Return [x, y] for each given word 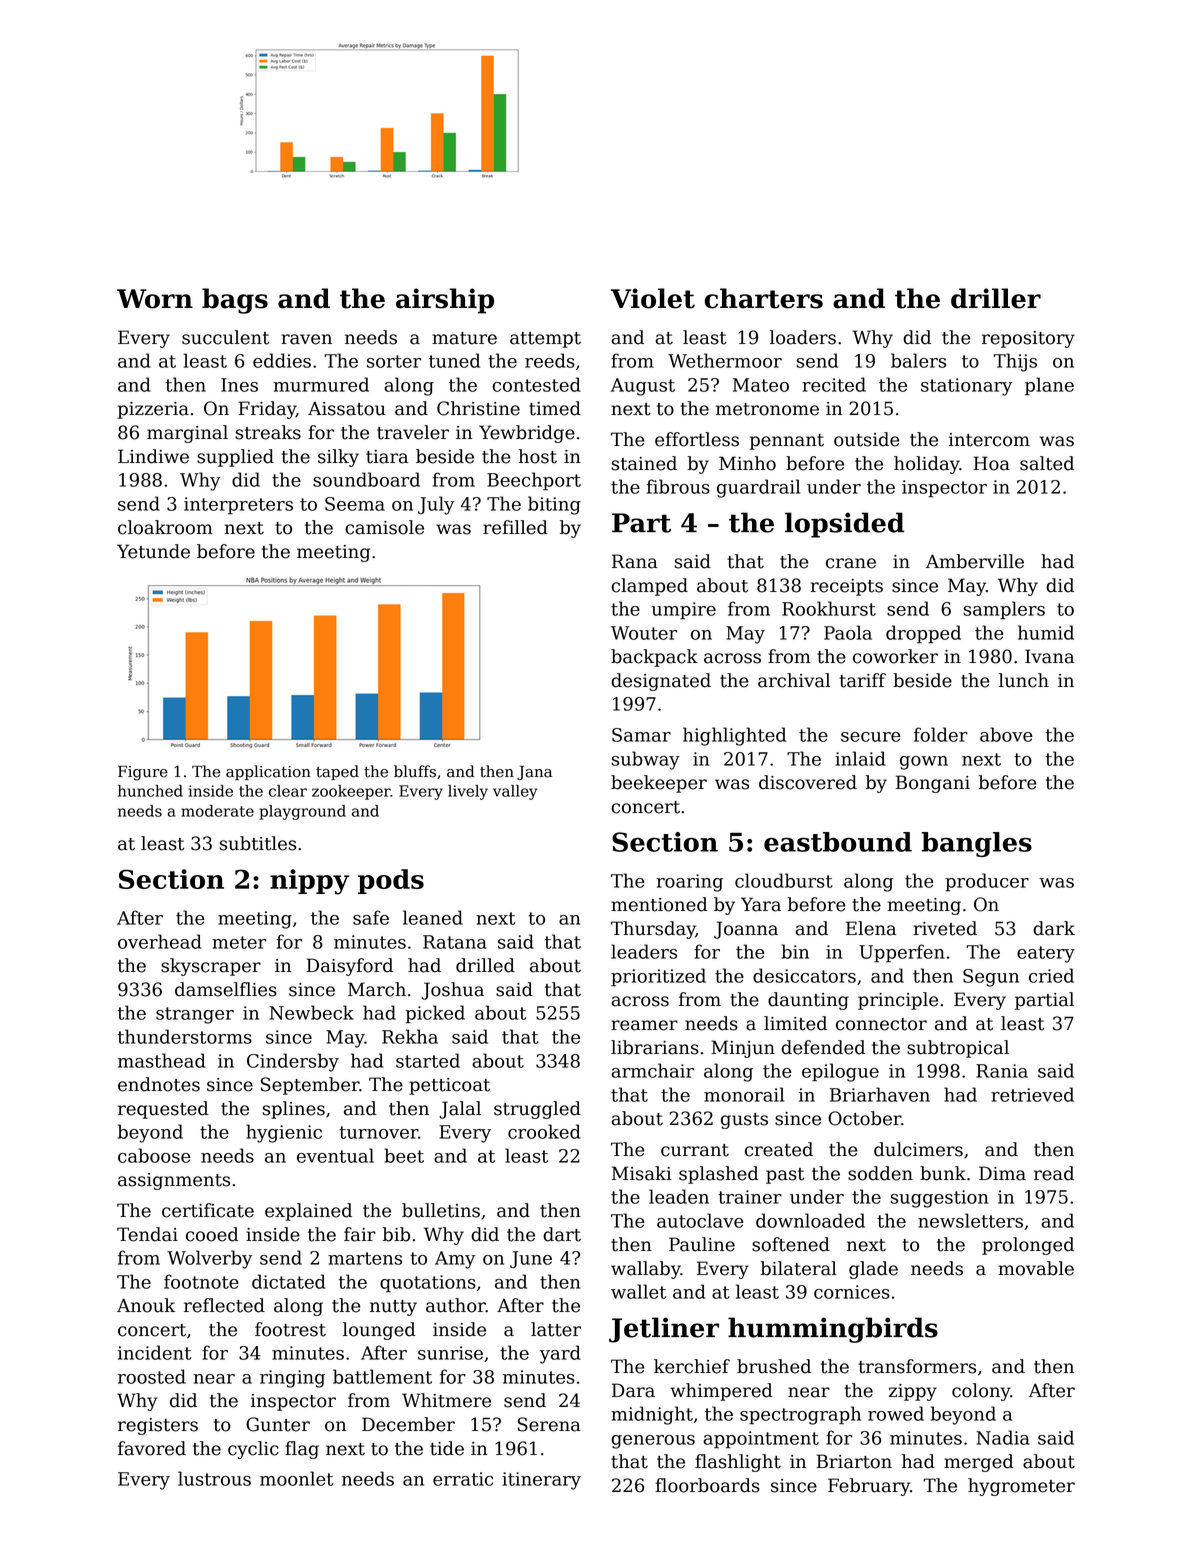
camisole [384, 527]
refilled [515, 527]
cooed [212, 1234]
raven [306, 339]
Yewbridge [527, 434]
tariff [862, 680]
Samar [641, 735]
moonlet [296, 1478]
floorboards [707, 1485]
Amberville [975, 561]
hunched [150, 791]
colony [981, 1392]
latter [556, 1329]
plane [1049, 386]
